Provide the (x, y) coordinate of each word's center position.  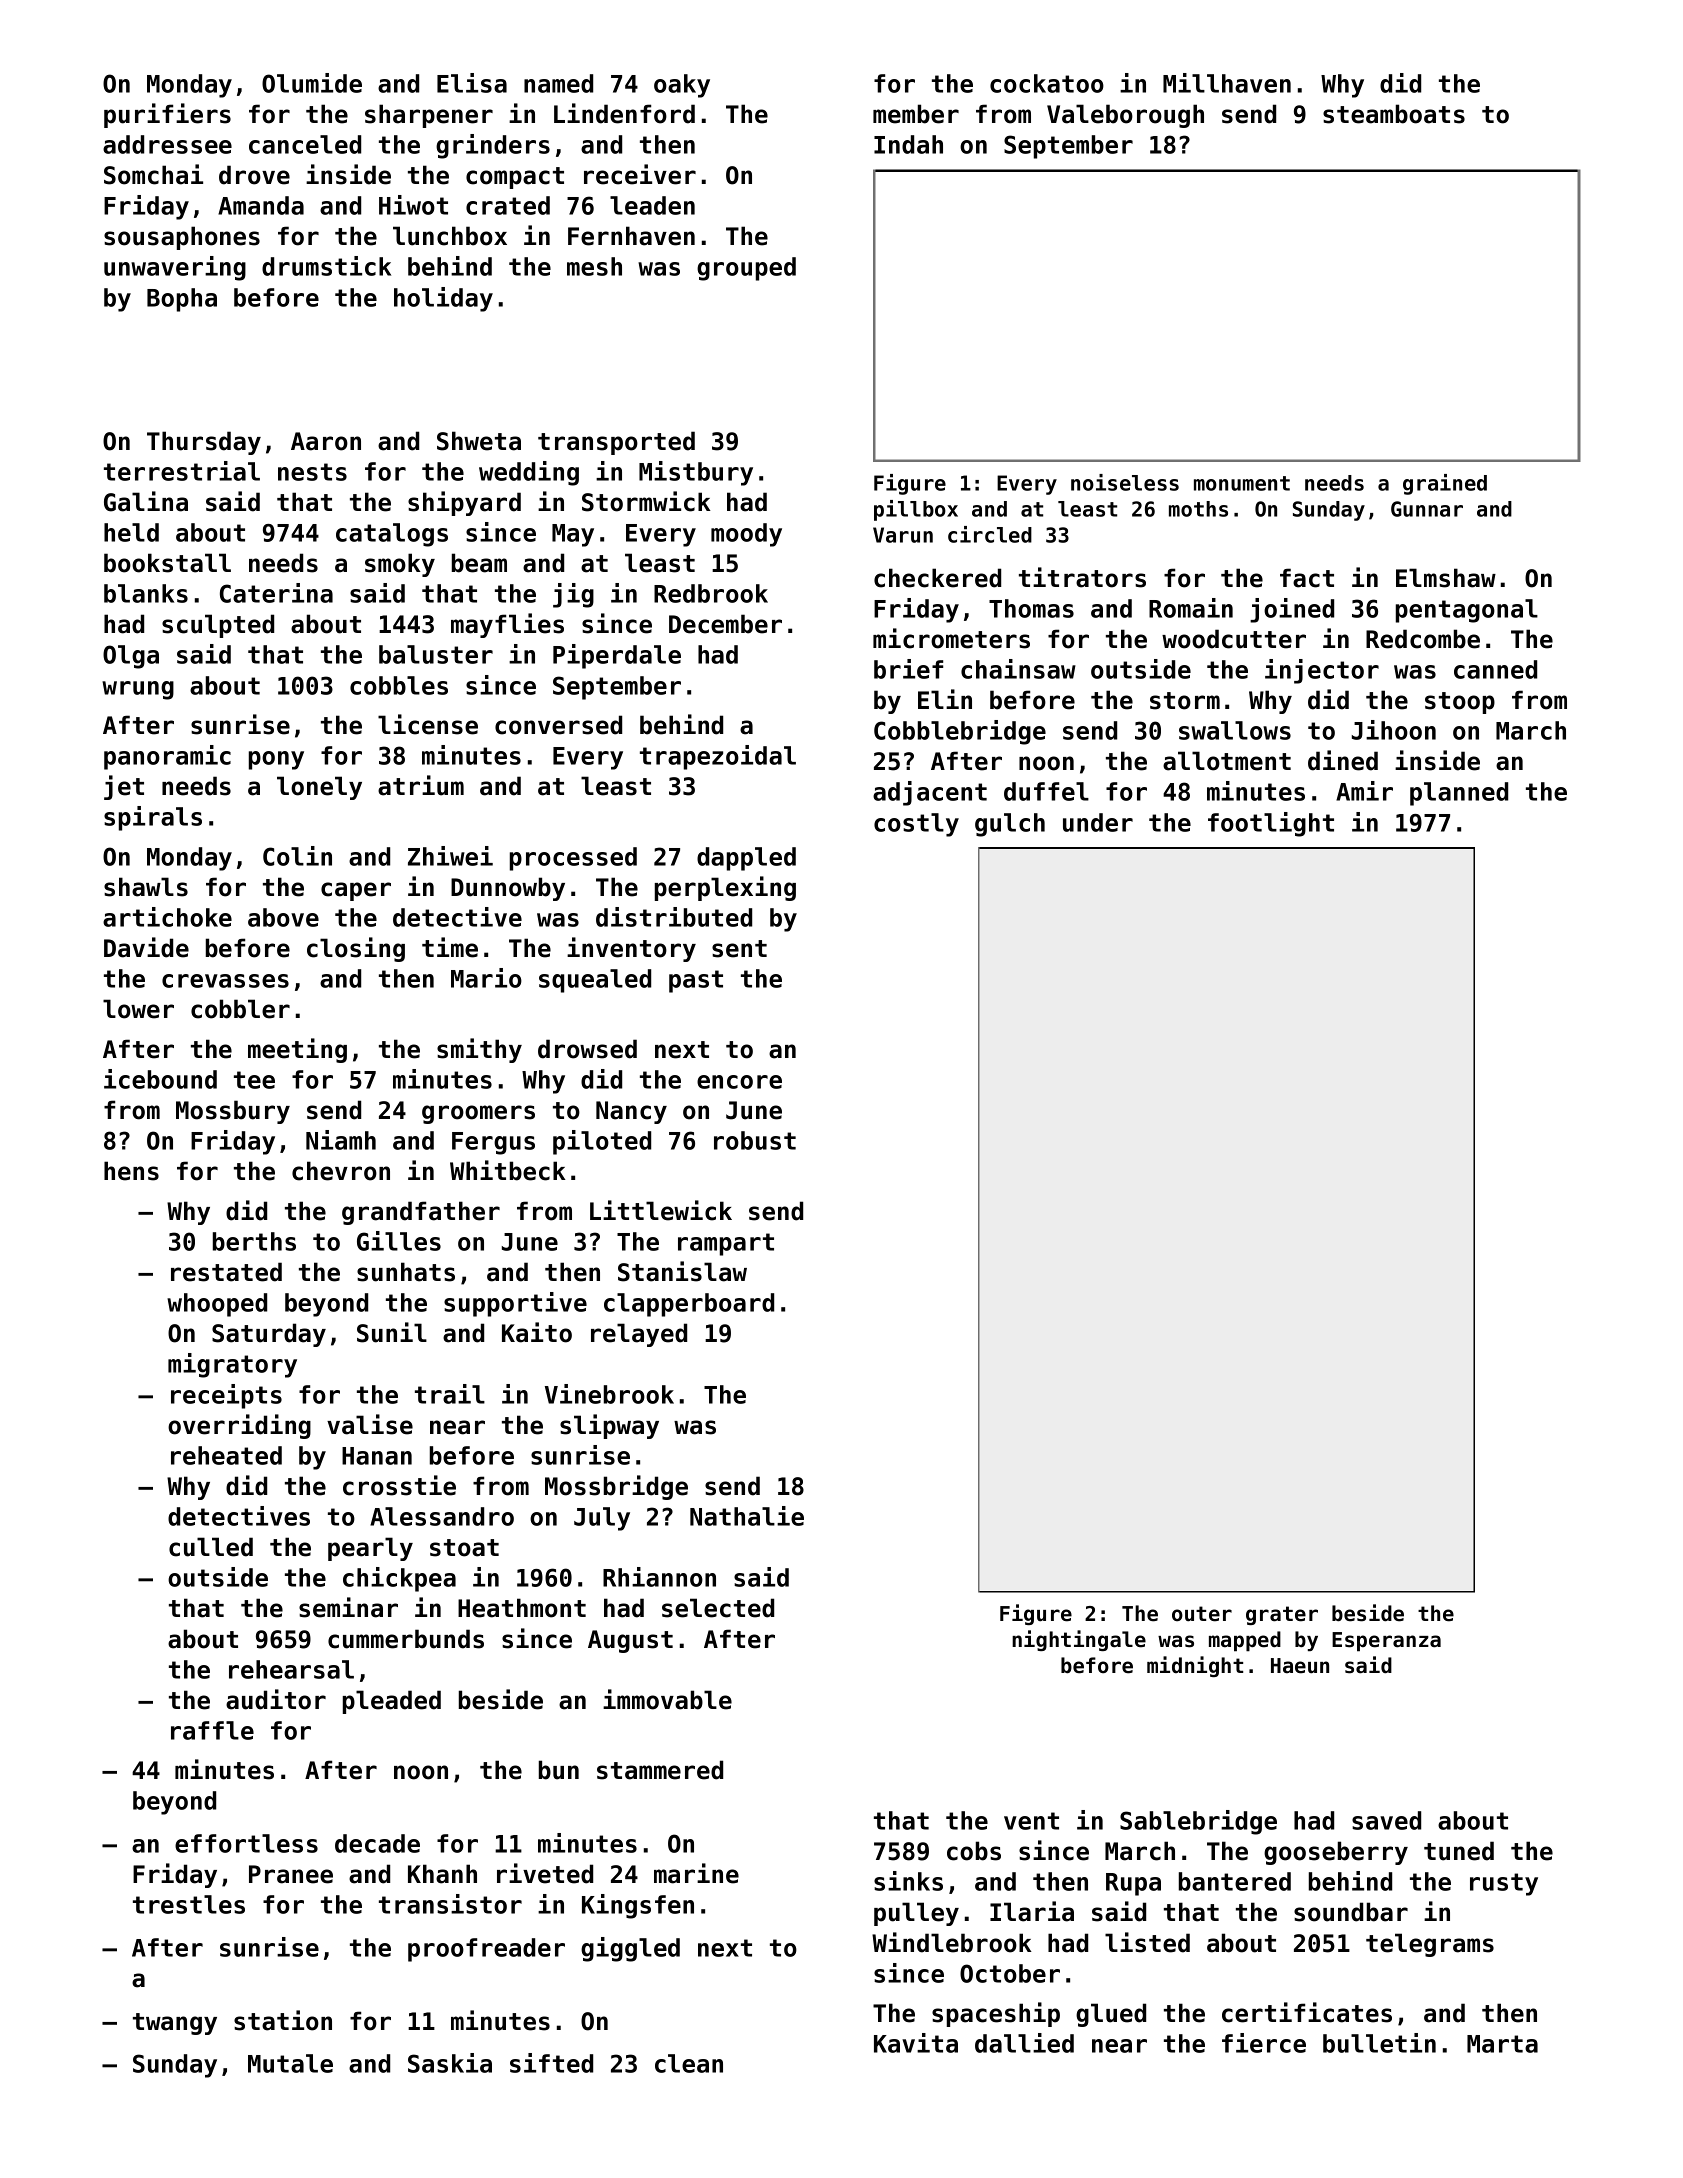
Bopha (182, 300)
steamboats (1394, 114)
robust (755, 1140)
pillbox (916, 510)
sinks (908, 1881)
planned (1459, 794)
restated (226, 1272)
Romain (1191, 608)
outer (1202, 1614)
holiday (443, 299)
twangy (175, 2024)
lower (138, 1009)
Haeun (1300, 1666)
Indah (908, 144)
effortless (246, 1843)
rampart (726, 1244)
